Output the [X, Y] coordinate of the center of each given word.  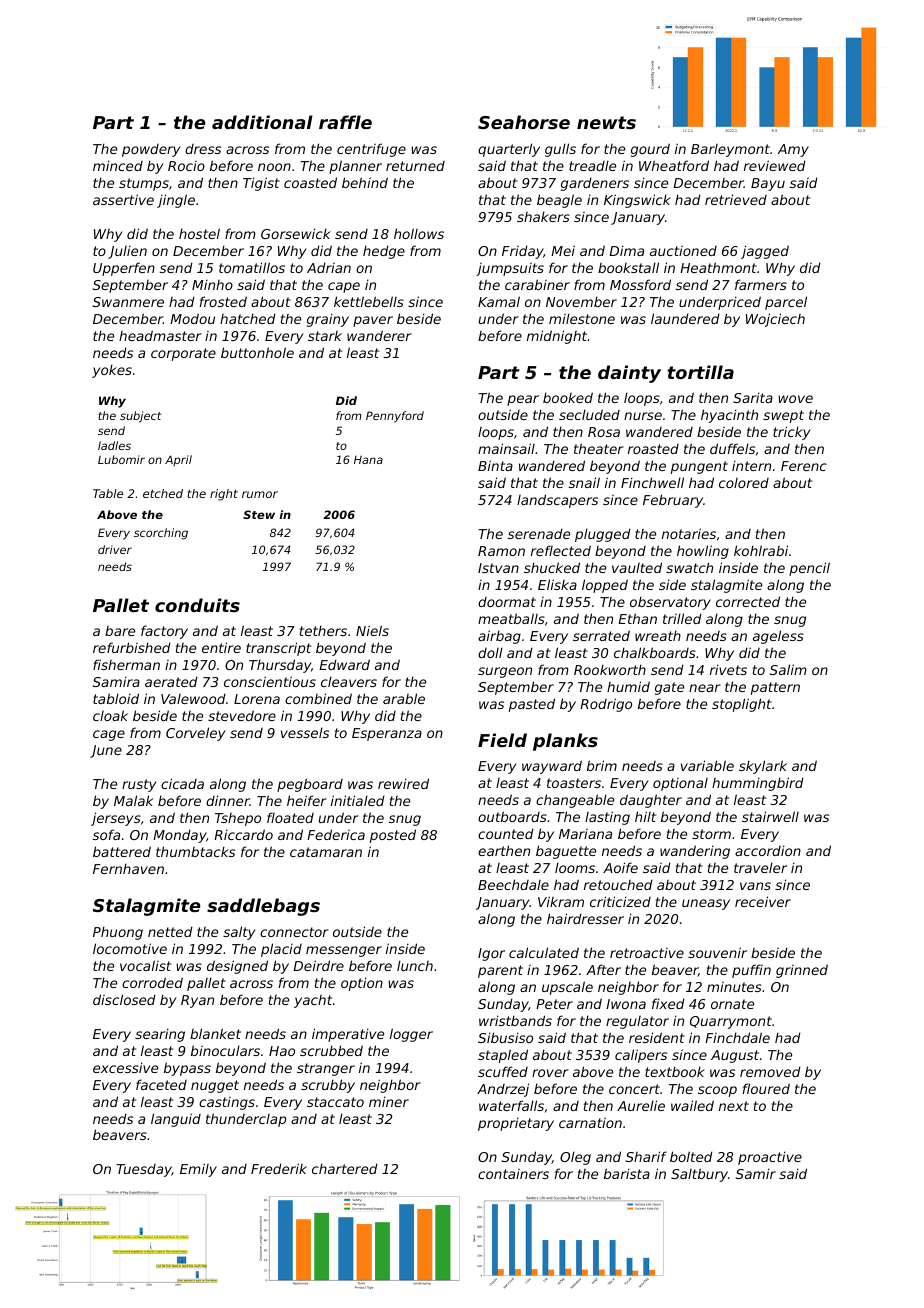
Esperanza [387, 734]
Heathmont [718, 267]
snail [584, 482]
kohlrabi [761, 550]
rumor [260, 494]
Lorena [257, 699]
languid [176, 1120]
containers [513, 1174]
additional [262, 122]
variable [707, 765]
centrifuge [371, 150]
